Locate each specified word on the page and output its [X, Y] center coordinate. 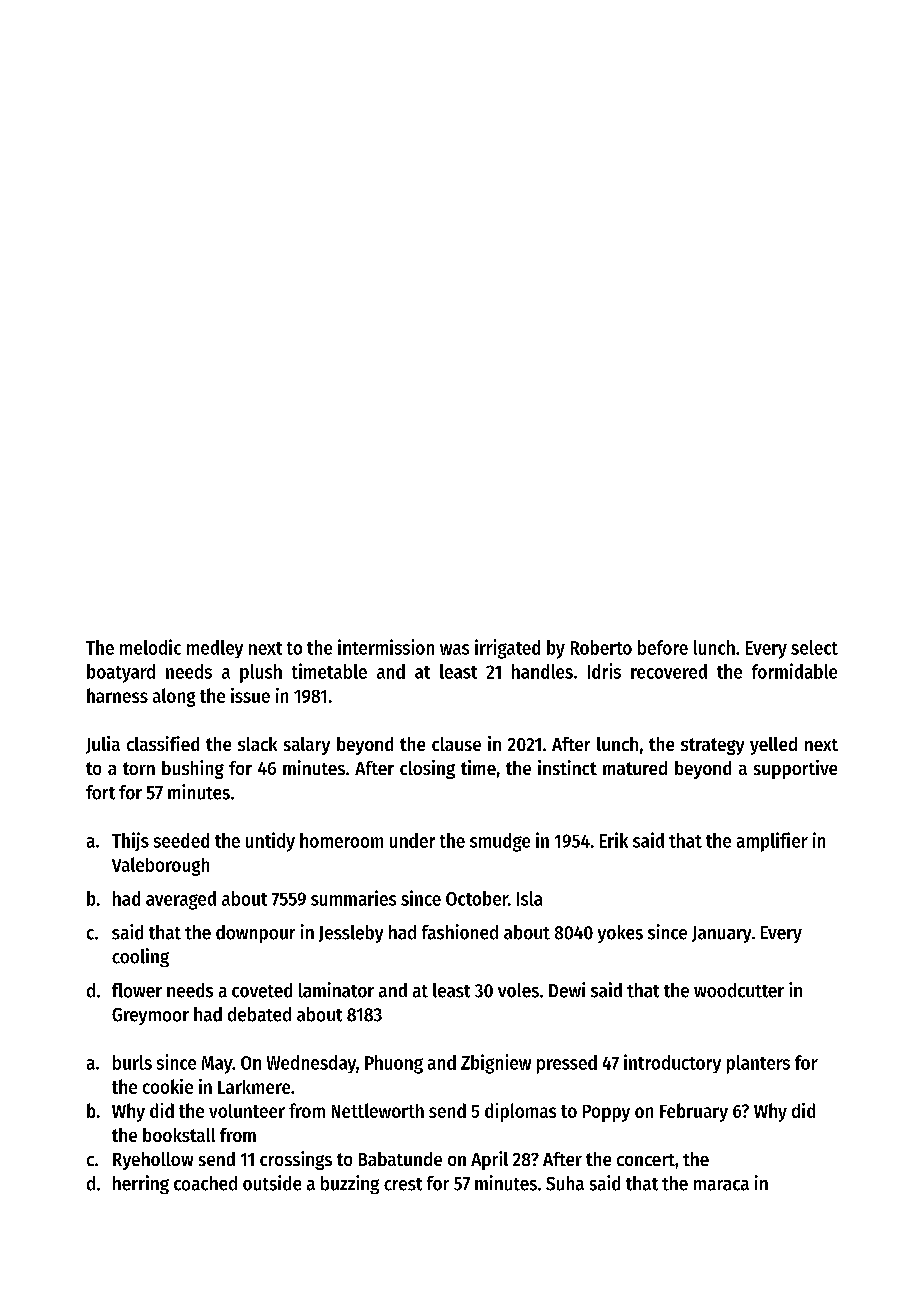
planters [758, 1064]
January [721, 934]
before [663, 647]
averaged [181, 900]
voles [518, 990]
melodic [150, 647]
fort [100, 792]
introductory [672, 1063]
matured [635, 768]
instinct [567, 767]
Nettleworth [378, 1110]
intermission [386, 647]
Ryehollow [153, 1161]
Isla [529, 898]
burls [132, 1062]
